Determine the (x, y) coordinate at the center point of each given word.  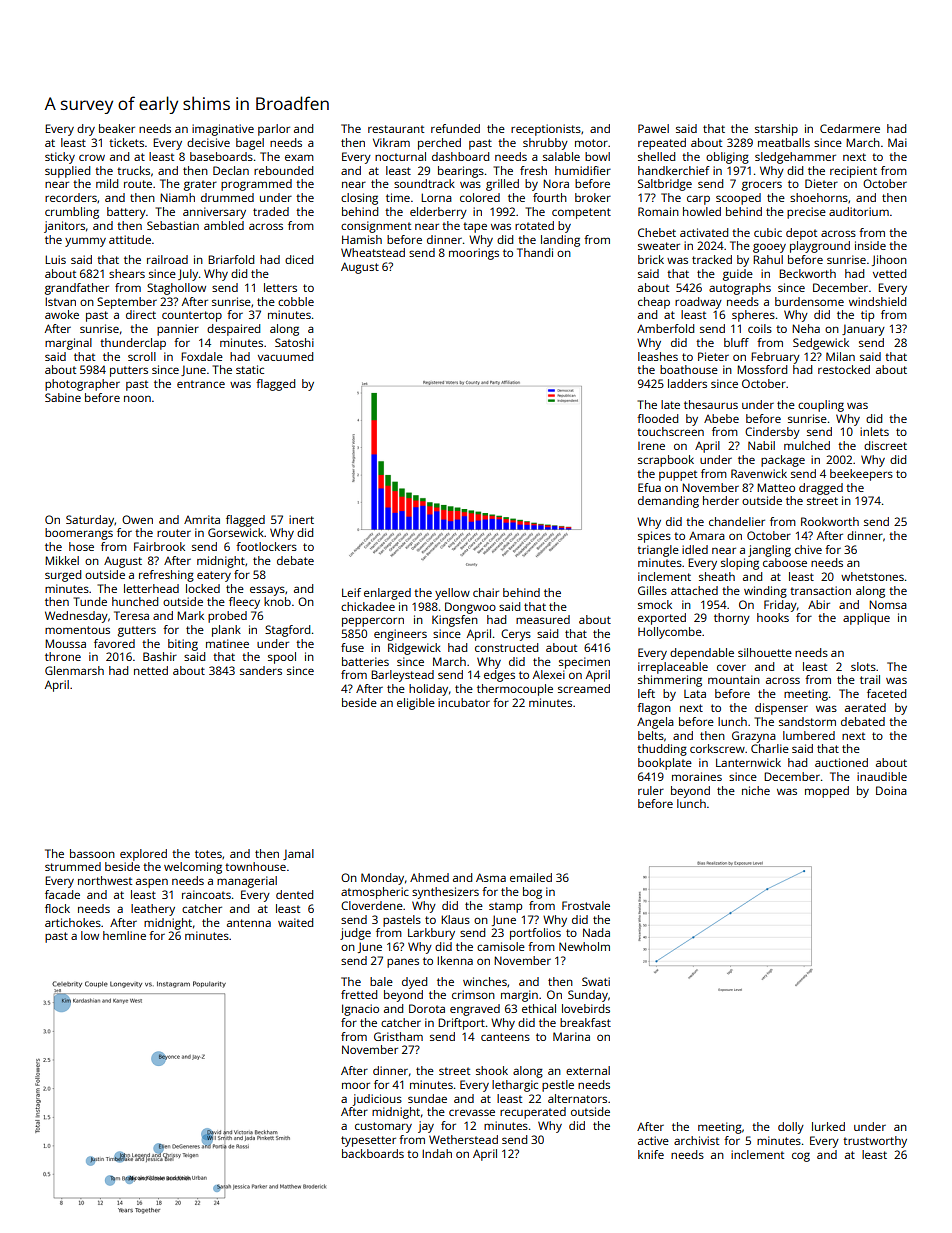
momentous (77, 630)
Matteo (776, 487)
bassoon (92, 853)
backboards (373, 1153)
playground (820, 247)
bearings (461, 172)
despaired (233, 330)
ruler (651, 790)
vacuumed (285, 356)
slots (863, 666)
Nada (596, 932)
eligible (416, 704)
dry (86, 130)
